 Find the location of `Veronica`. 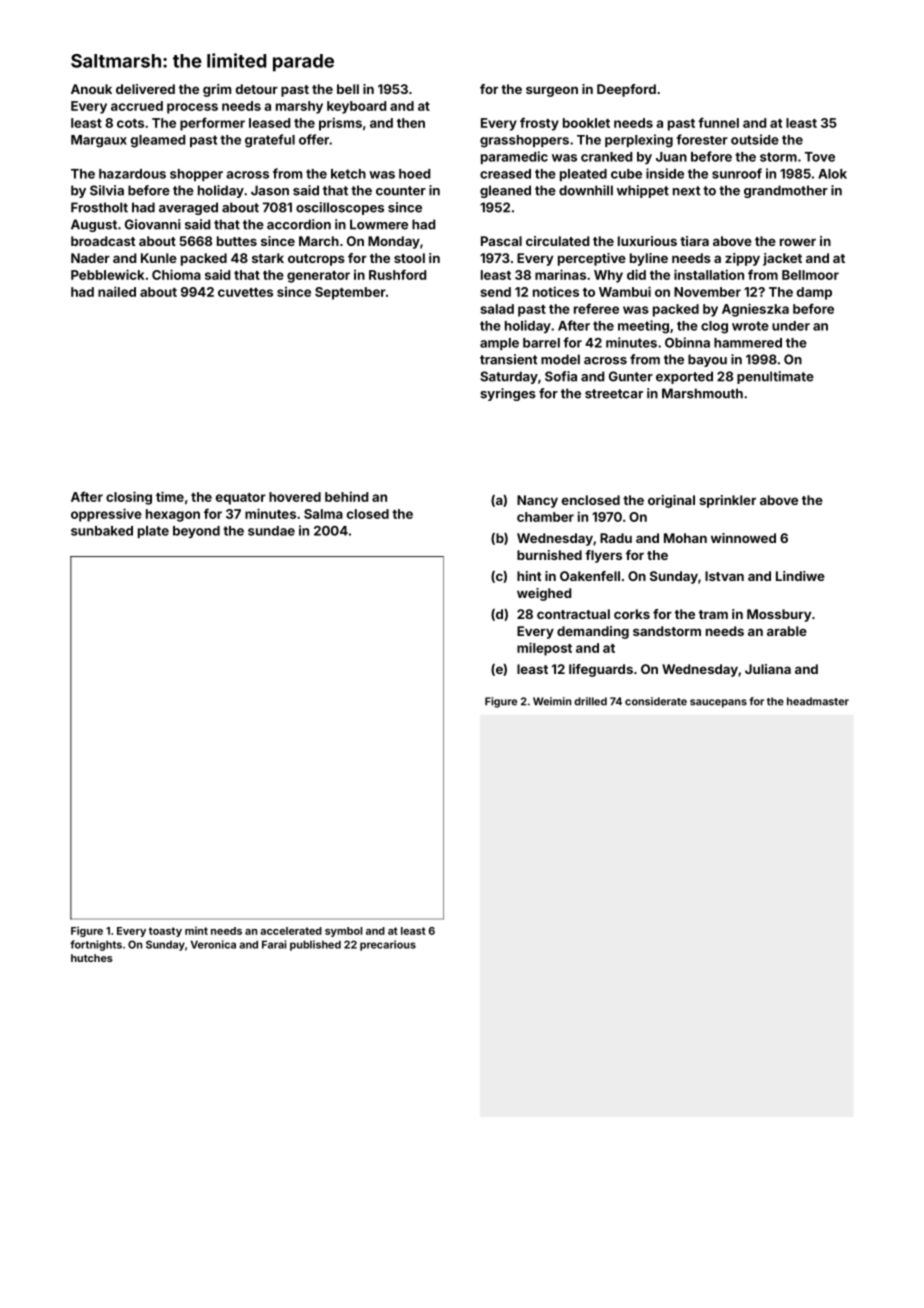

Veronica is located at coordinates (213, 944).
